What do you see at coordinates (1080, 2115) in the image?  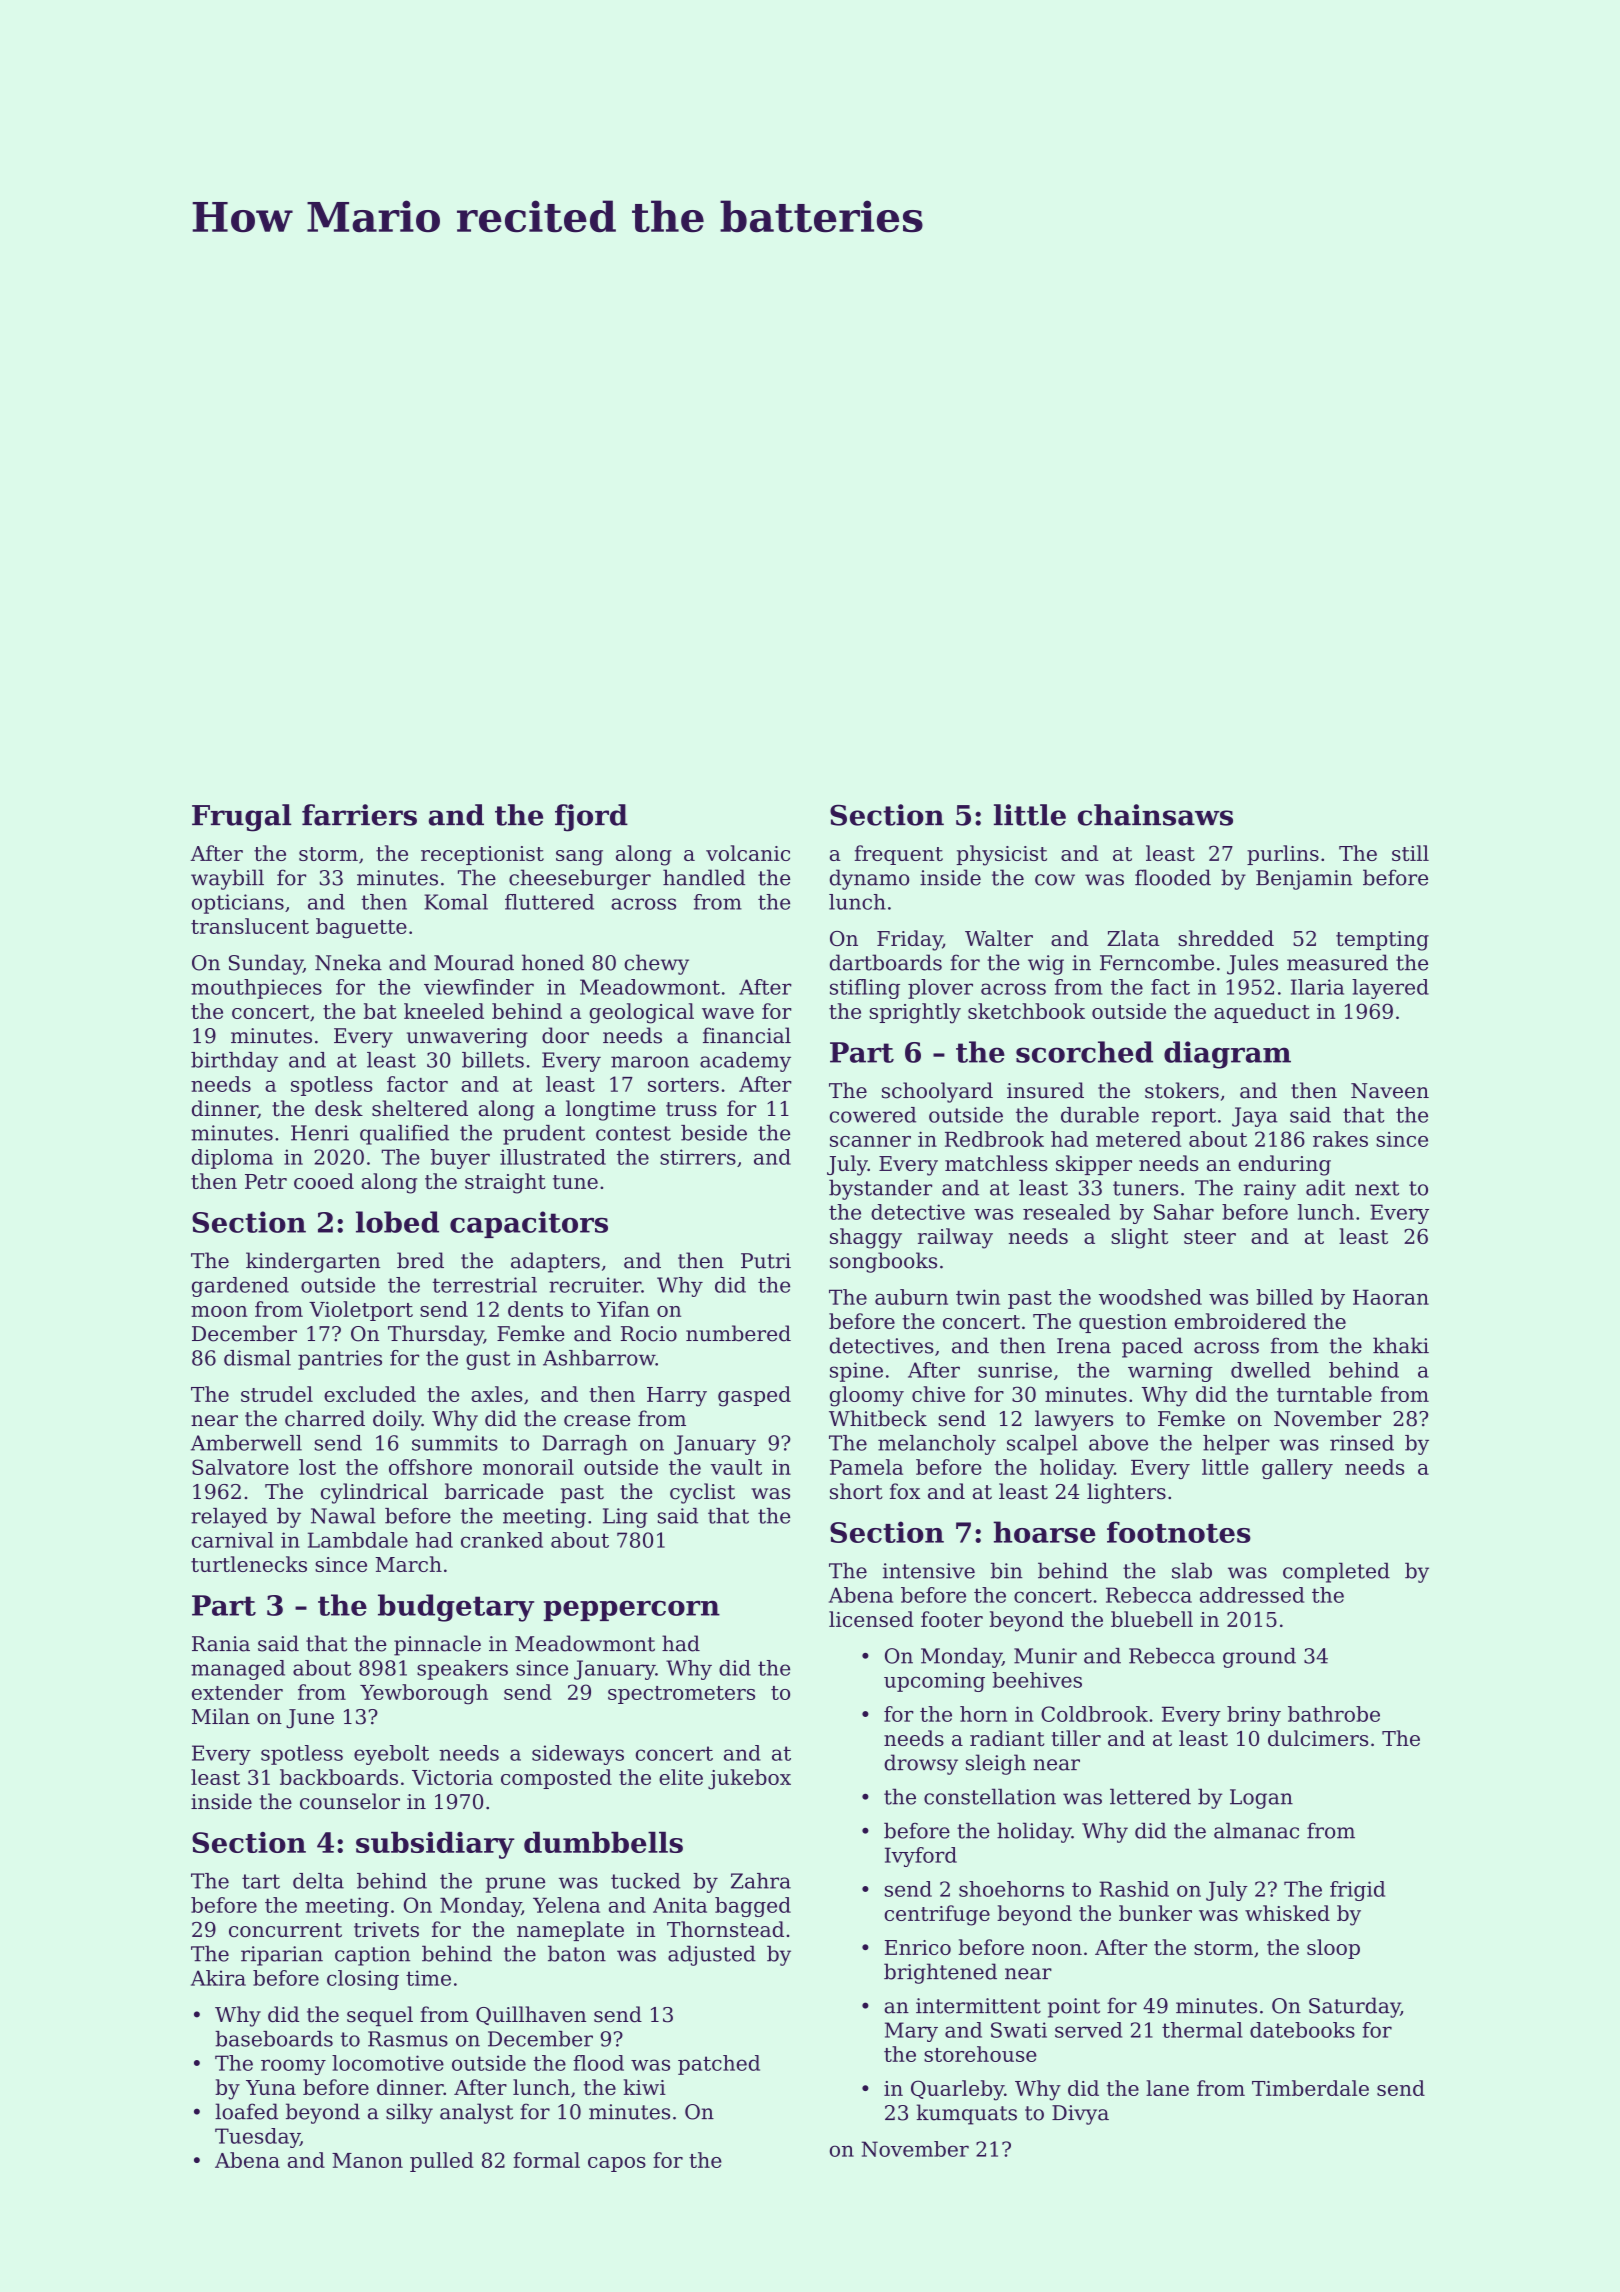 I see `Divya` at bounding box center [1080, 2115].
